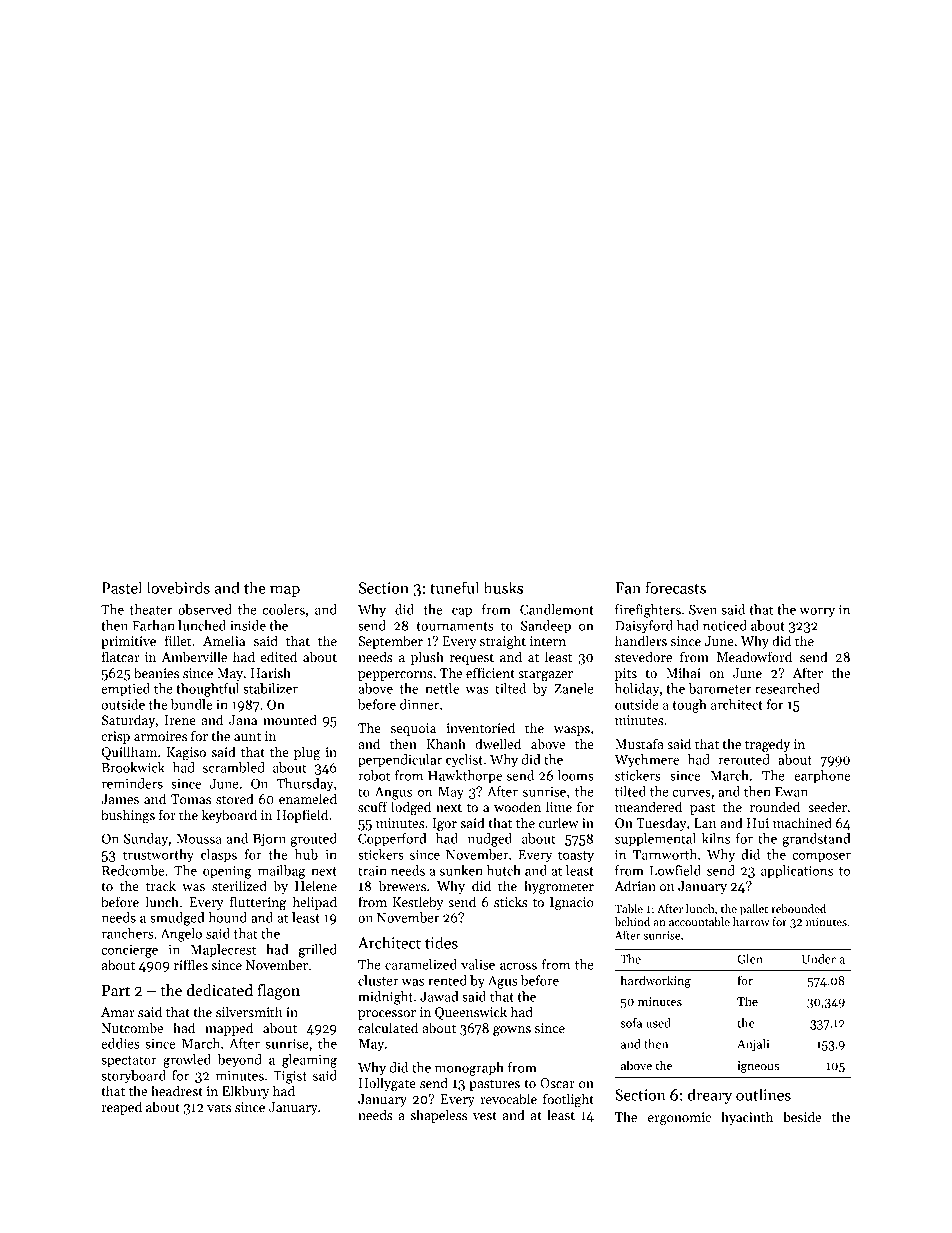  Describe the element at coordinates (703, 609) in the document. I see `Sven` at that location.
